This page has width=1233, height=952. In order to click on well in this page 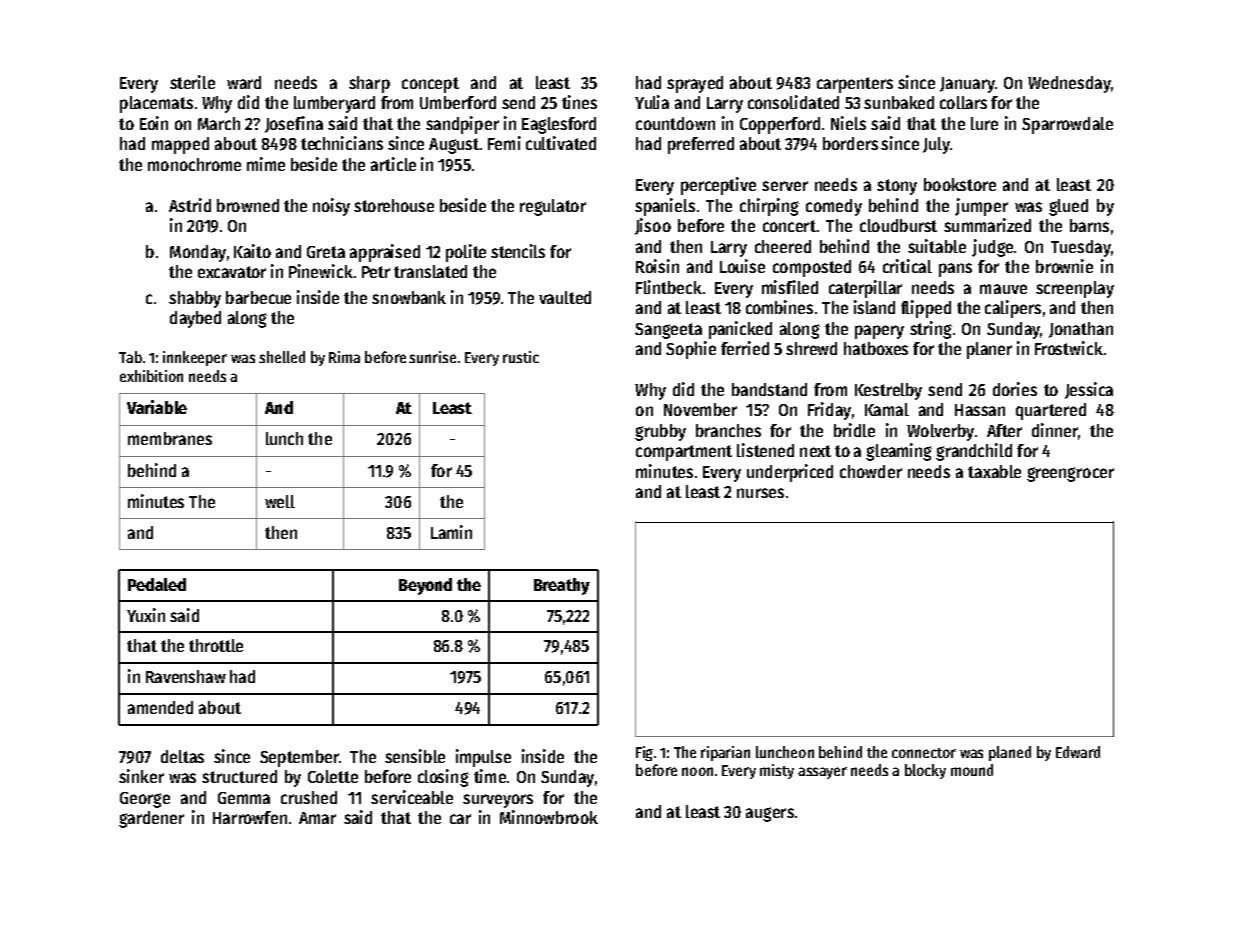, I will do `click(280, 501)`.
